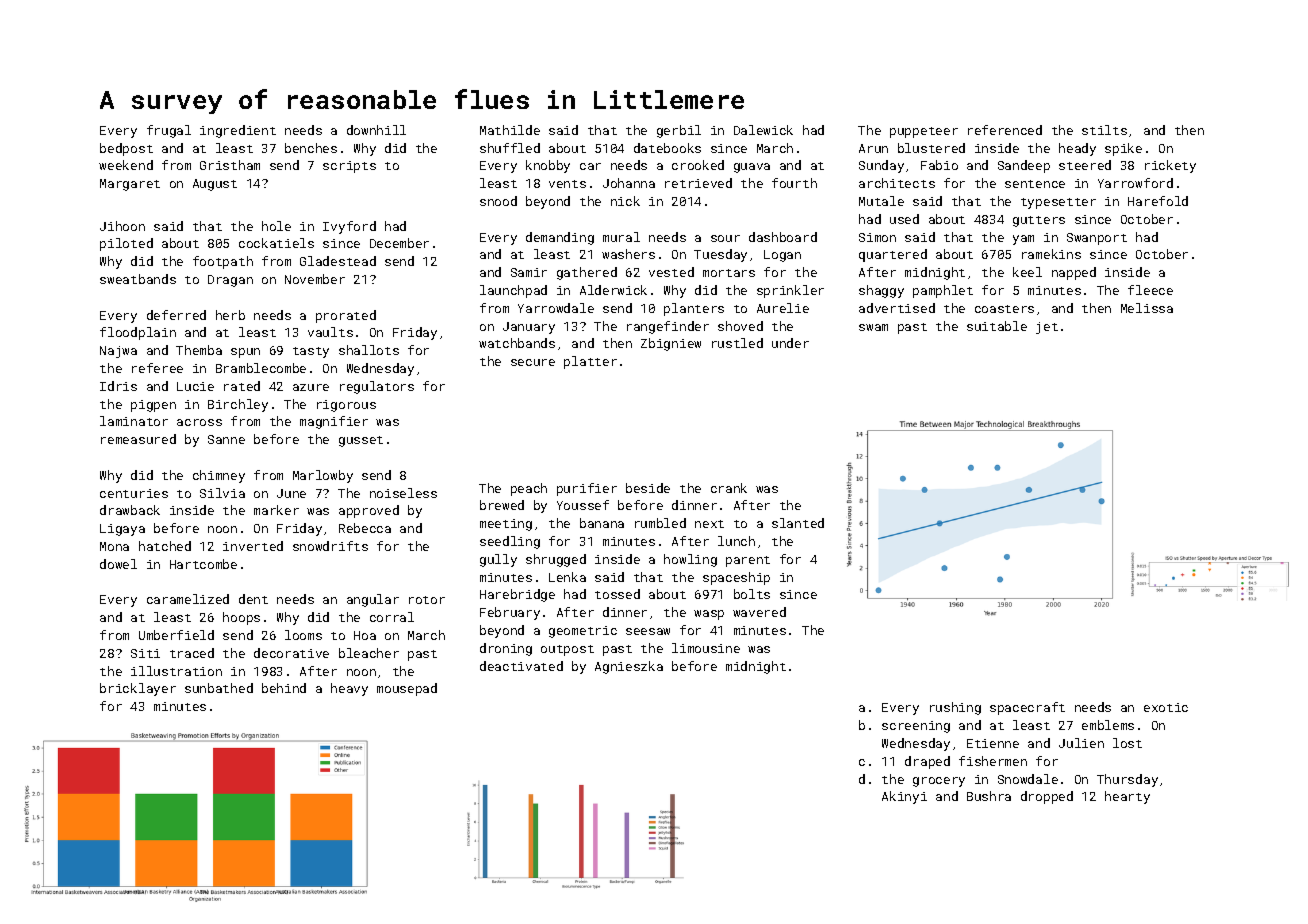  Describe the element at coordinates (587, 489) in the screenshot. I see `purifier` at that location.
